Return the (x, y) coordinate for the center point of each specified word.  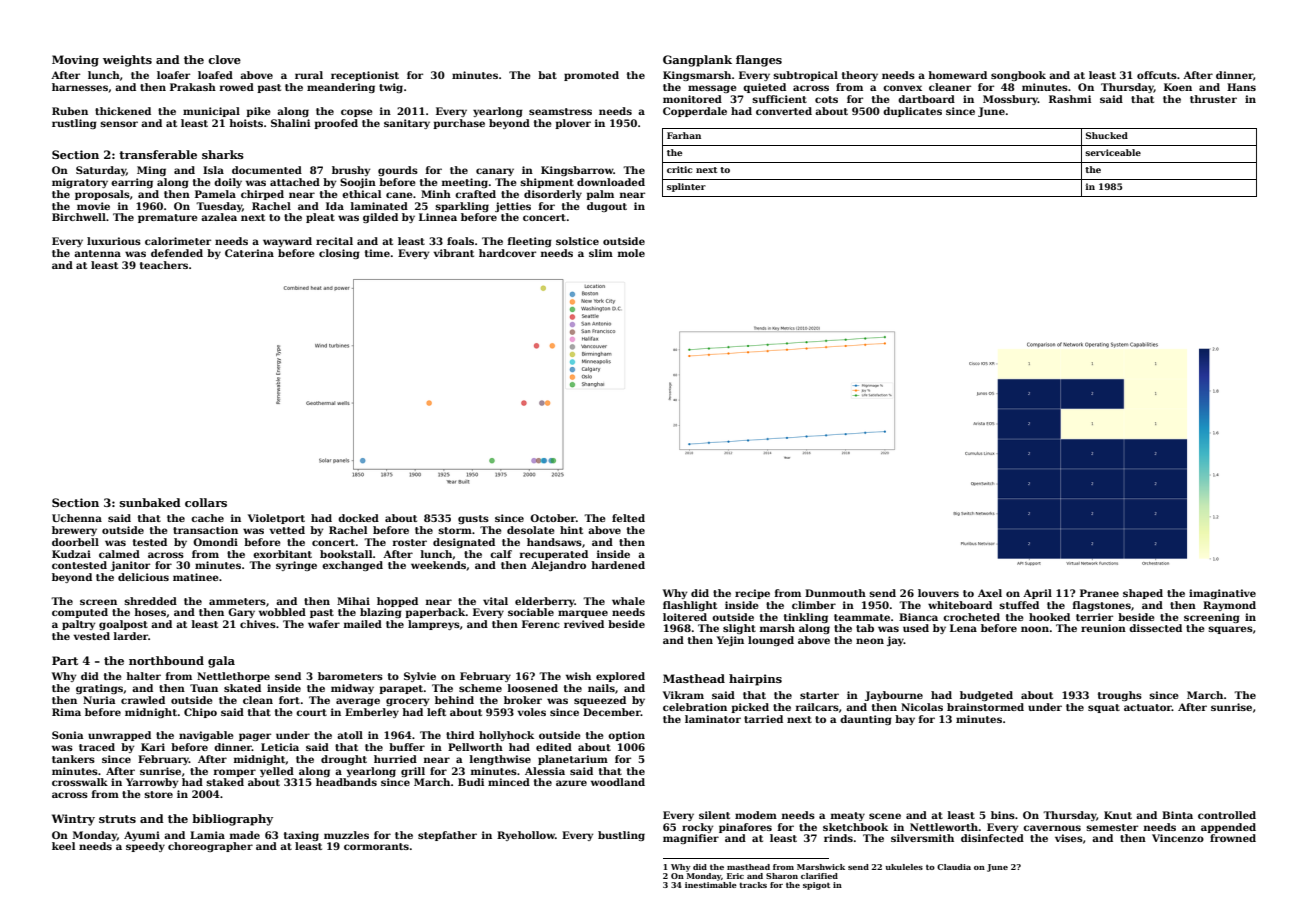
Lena (963, 628)
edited (554, 747)
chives (258, 624)
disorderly (553, 195)
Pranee (1099, 593)
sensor (119, 124)
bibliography (232, 820)
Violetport (276, 519)
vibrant (453, 253)
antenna (97, 253)
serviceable (1113, 152)
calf (501, 554)
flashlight (690, 606)
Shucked (1107, 135)
